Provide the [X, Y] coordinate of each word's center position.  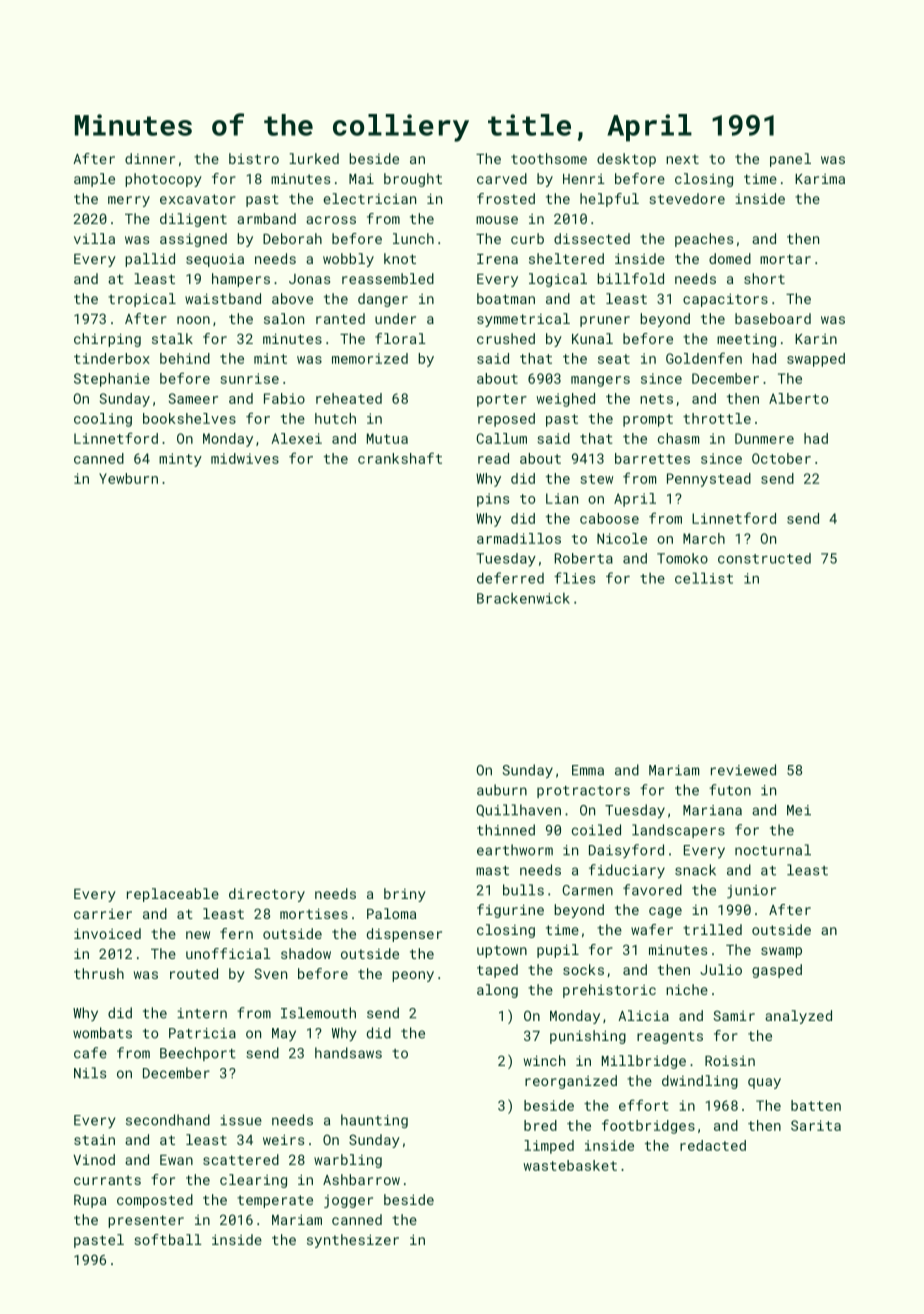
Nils [90, 1073]
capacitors [725, 300]
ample [94, 180]
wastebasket [570, 1165]
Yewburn [128, 478]
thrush [99, 973]
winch [544, 1060]
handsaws [348, 1053]
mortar [785, 259]
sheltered [566, 258]
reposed [506, 420]
